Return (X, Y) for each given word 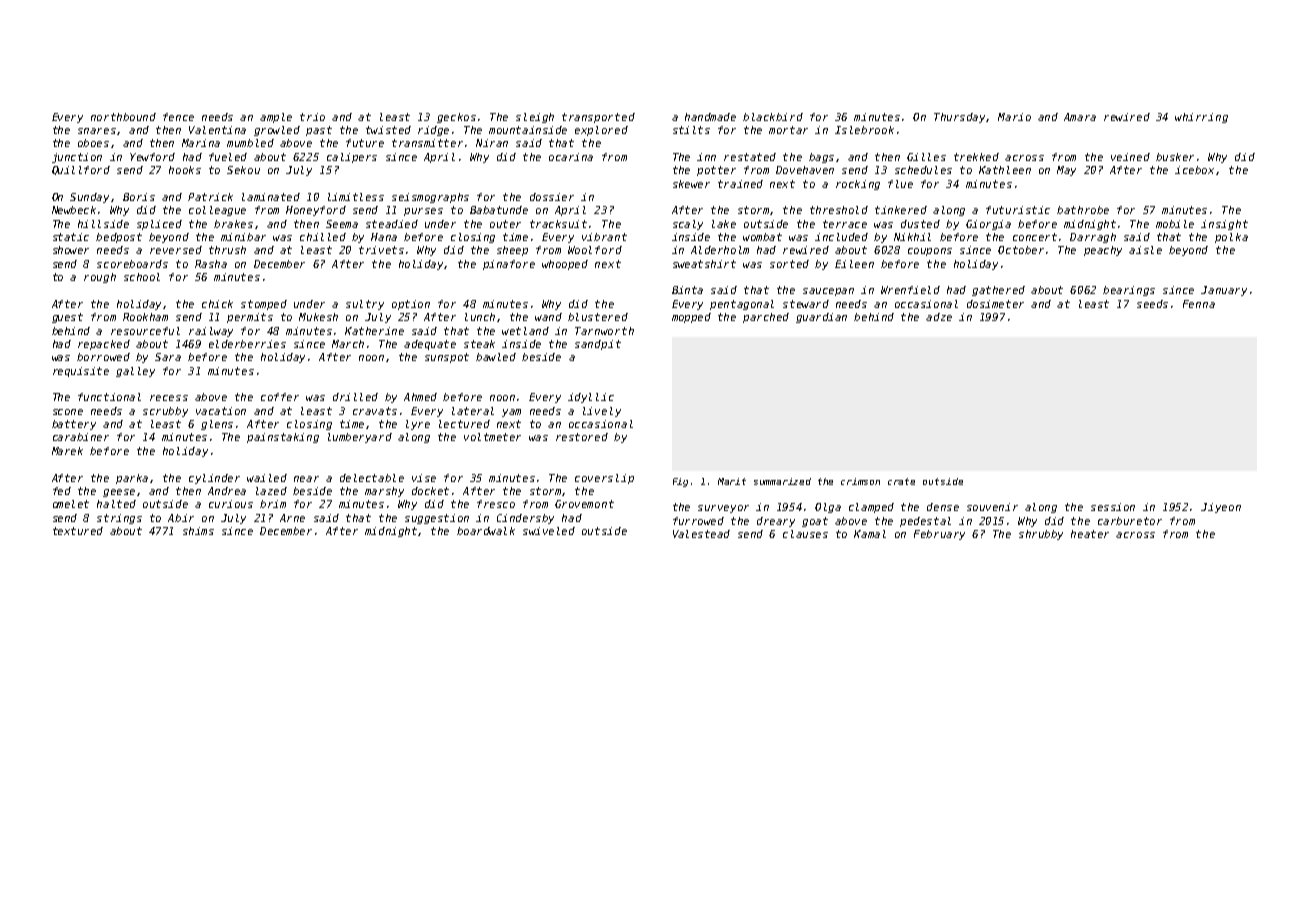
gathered (998, 291)
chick (217, 304)
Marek (67, 451)
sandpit (598, 345)
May (1066, 171)
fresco (496, 504)
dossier (552, 197)
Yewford (152, 157)
